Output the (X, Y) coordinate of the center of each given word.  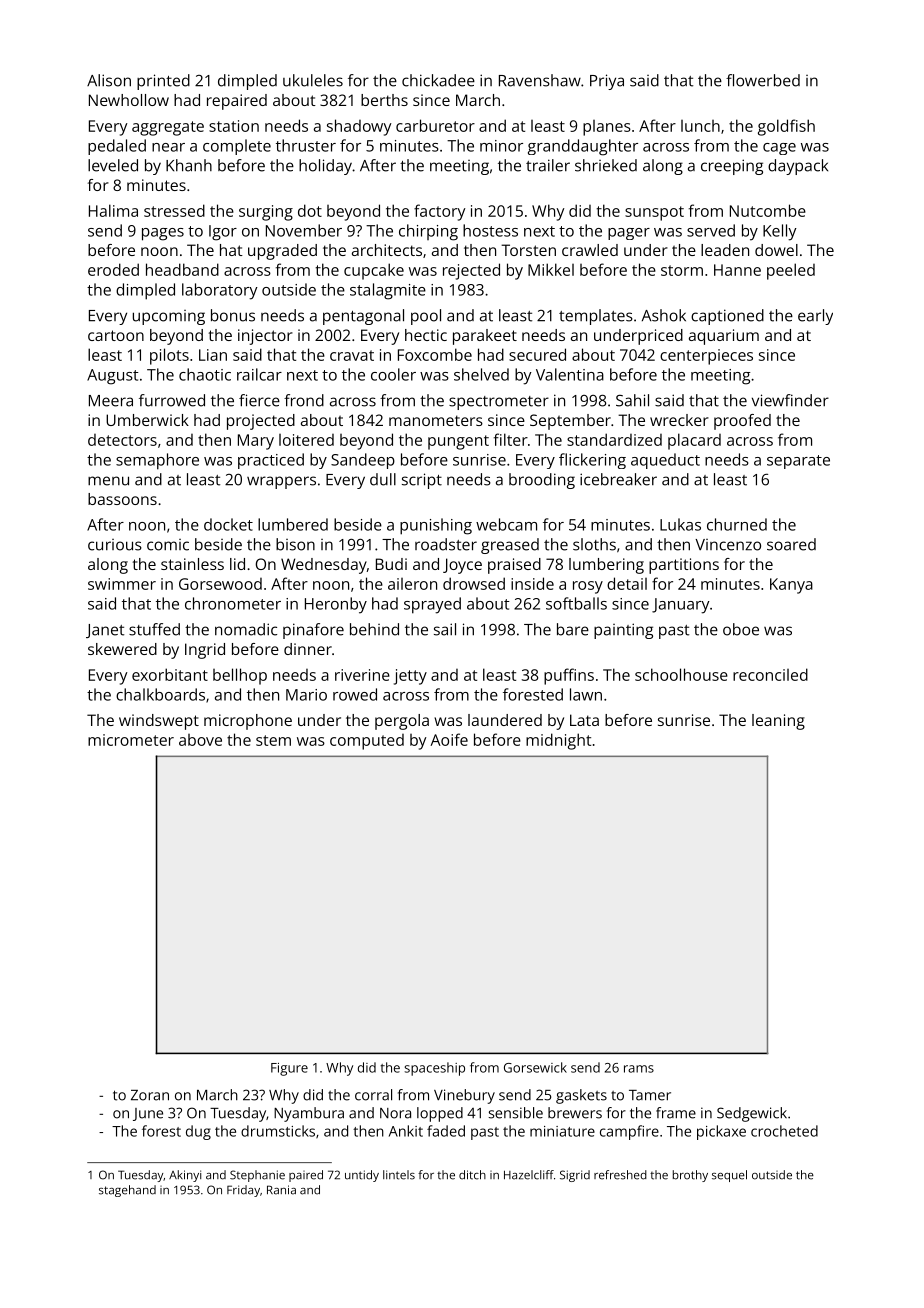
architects (387, 250)
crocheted (784, 1131)
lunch (700, 126)
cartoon (116, 335)
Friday (243, 1191)
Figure (289, 1069)
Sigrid (575, 1176)
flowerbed (763, 80)
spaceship (435, 1069)
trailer (548, 165)
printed (163, 82)
